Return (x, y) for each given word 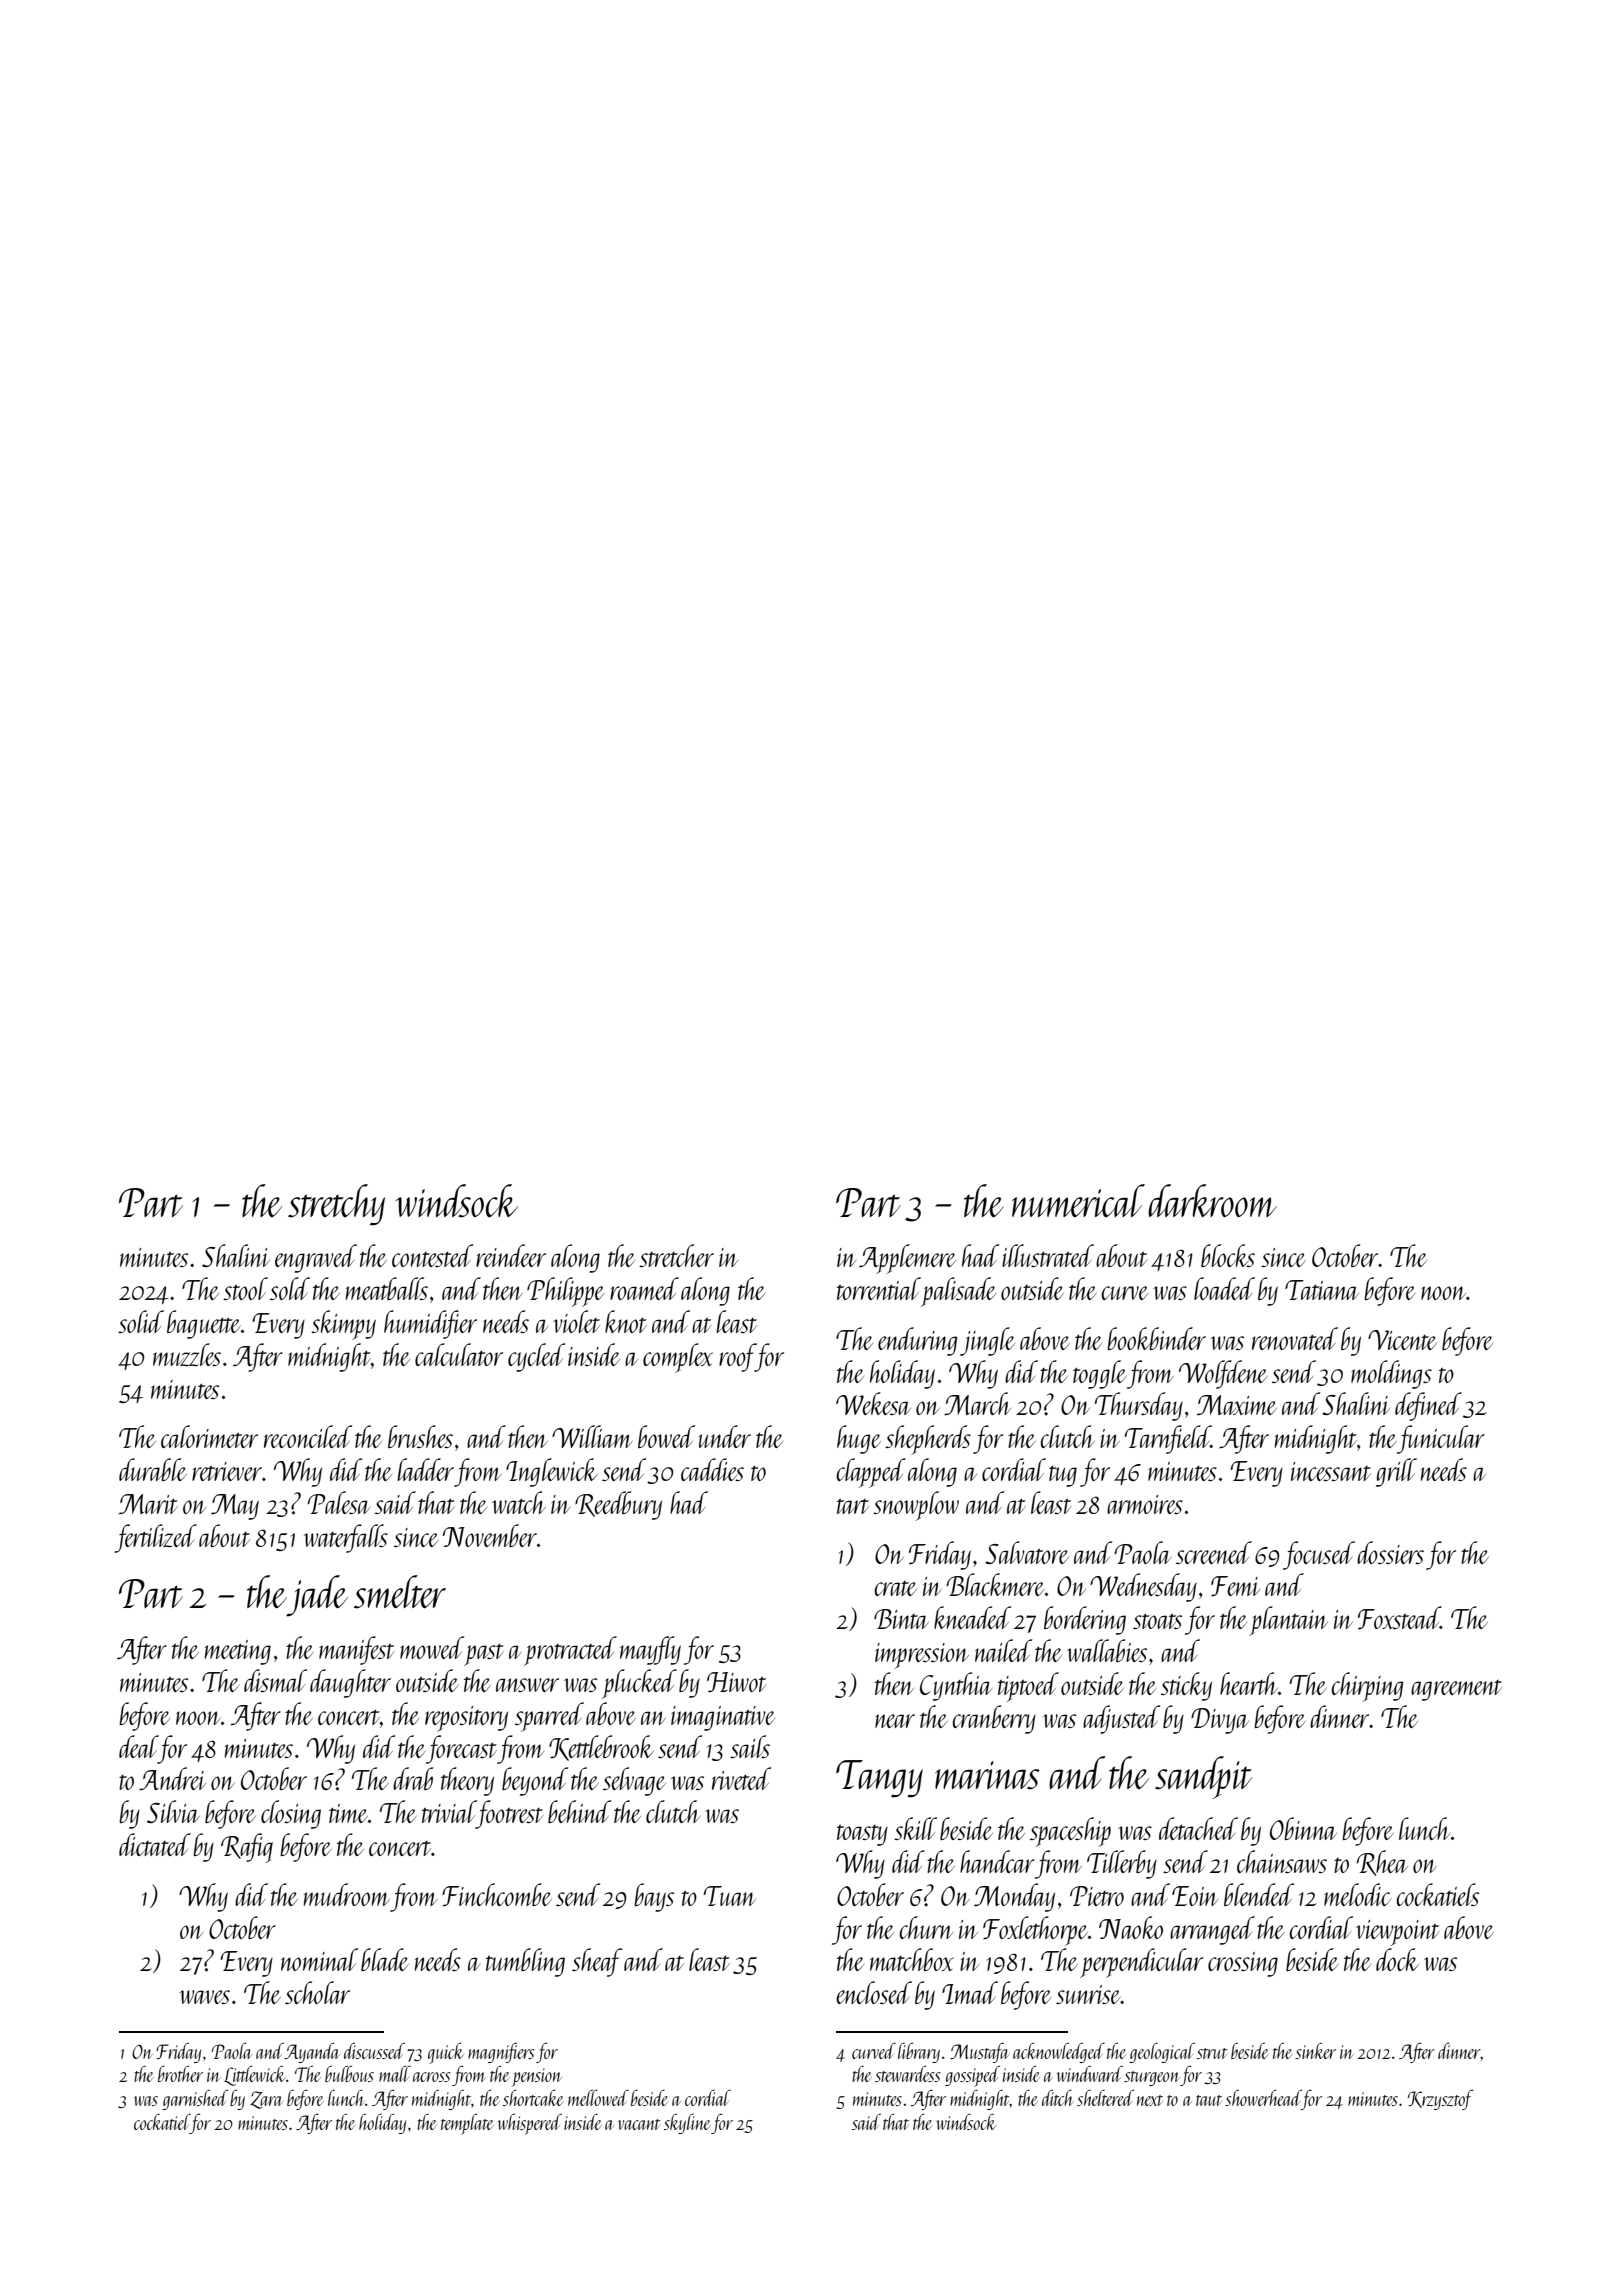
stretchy (336, 1205)
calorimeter (209, 1436)
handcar (997, 1861)
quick (446, 2053)
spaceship (1070, 1832)
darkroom (1212, 1200)
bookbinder (1156, 1338)
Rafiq (247, 1848)
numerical (1078, 1200)
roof (737, 1357)
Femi (1235, 1586)
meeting (238, 1652)
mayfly (650, 1650)
